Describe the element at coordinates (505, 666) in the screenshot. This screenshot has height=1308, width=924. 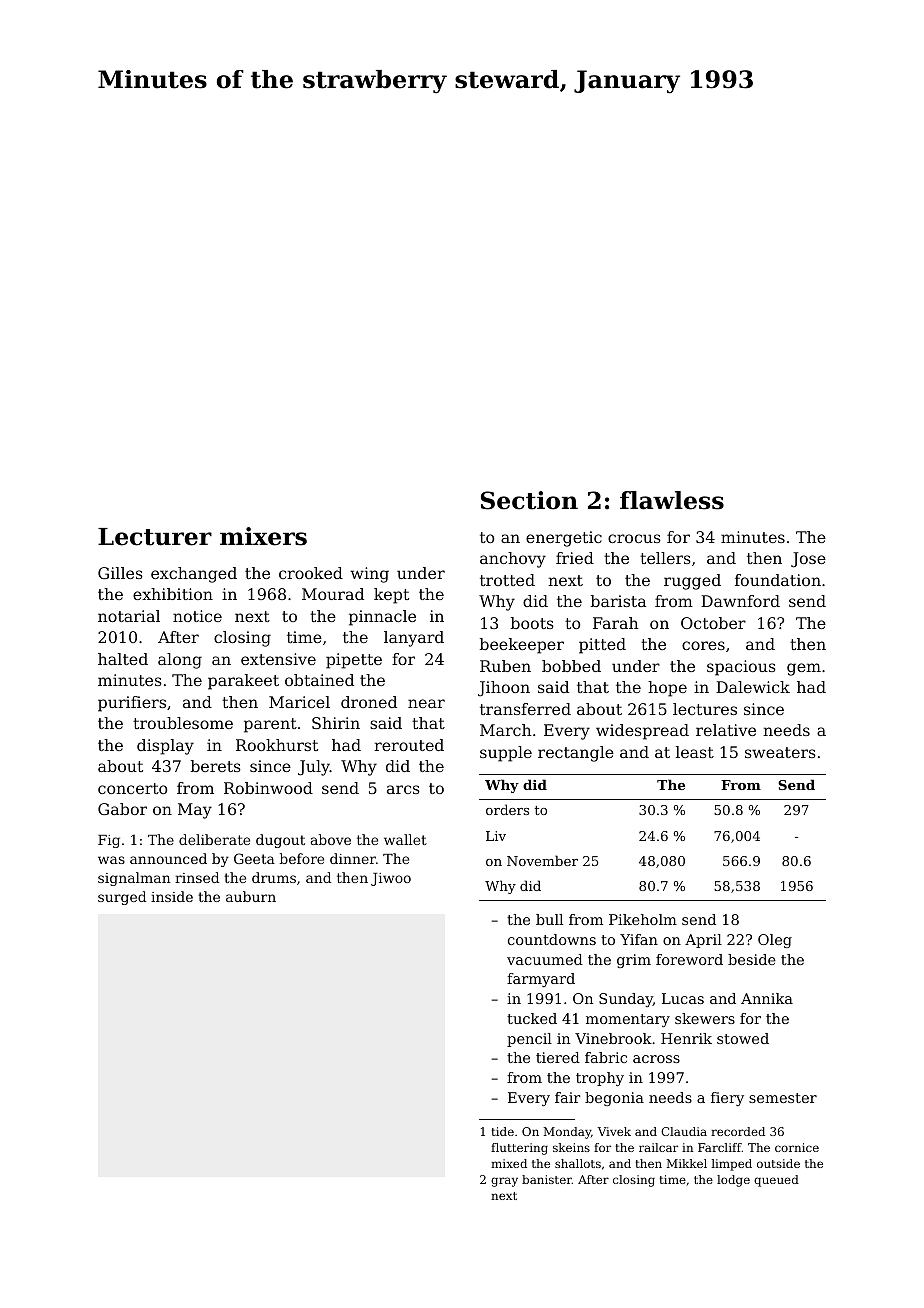
I see `Ruben` at that location.
